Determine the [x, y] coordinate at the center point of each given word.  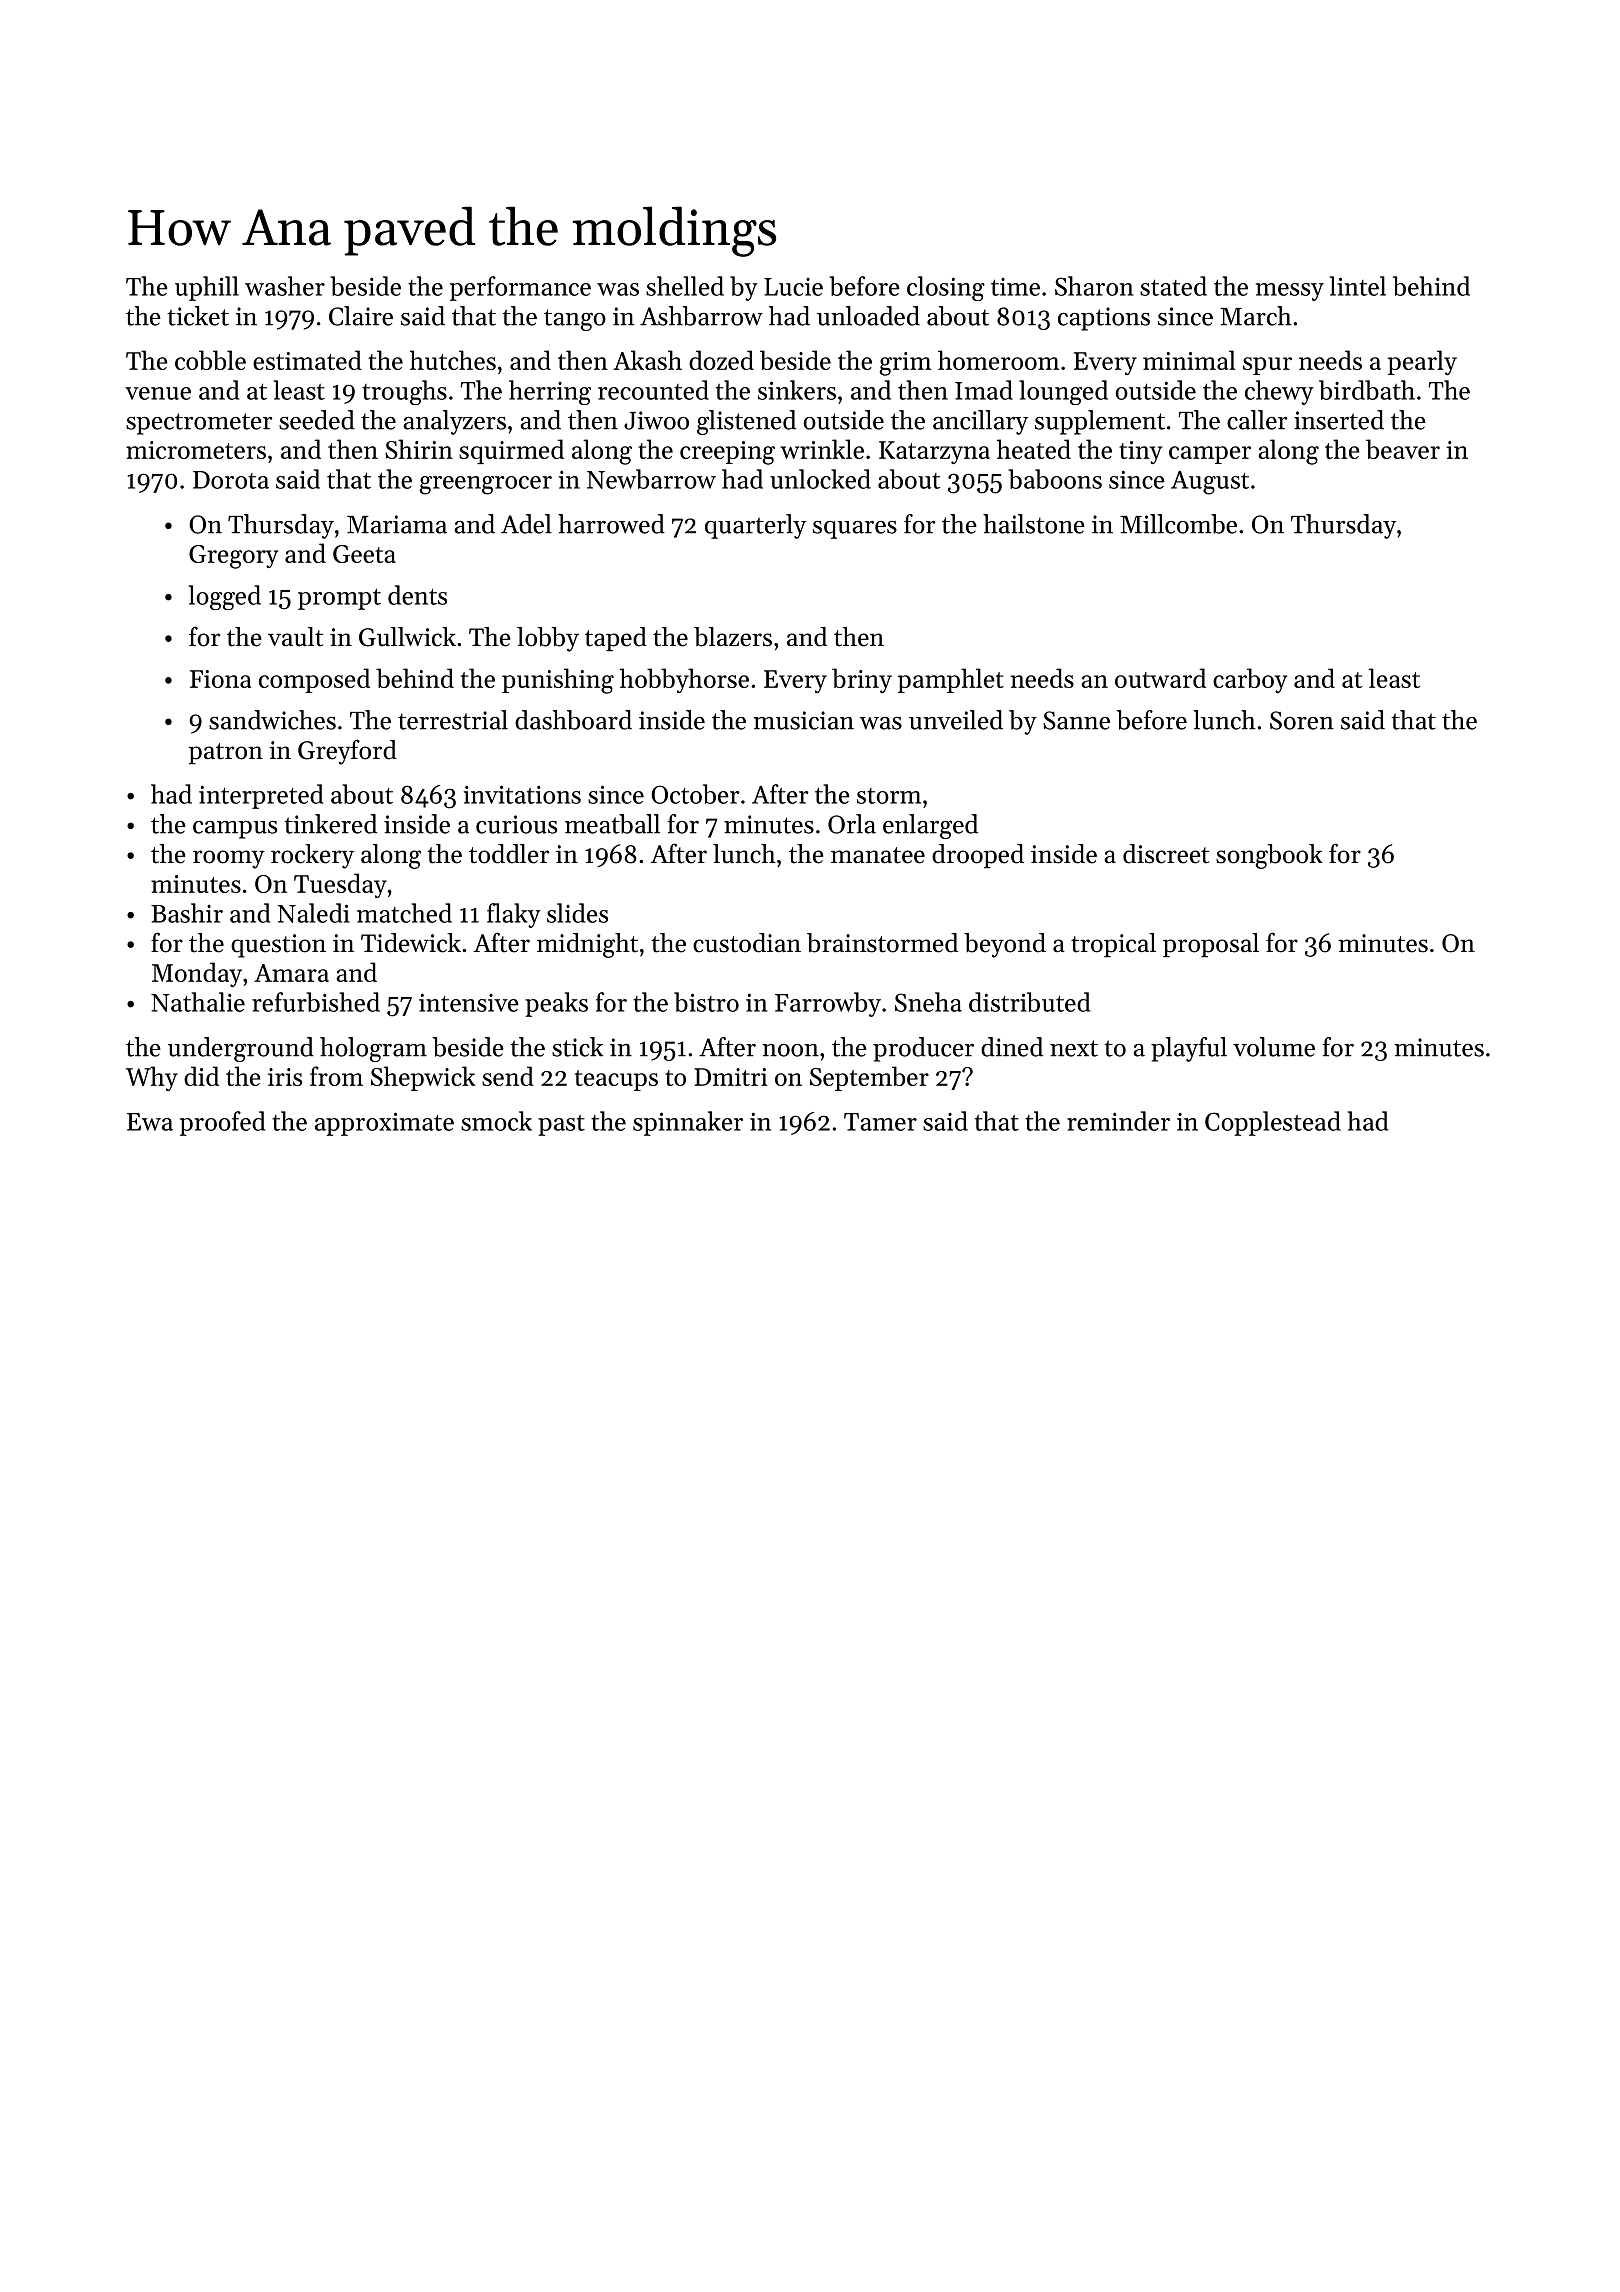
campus [235, 830]
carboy [1250, 680]
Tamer [880, 1122]
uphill [207, 288]
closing [946, 288]
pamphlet [951, 680]
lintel [1358, 286]
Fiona [220, 679]
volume [1274, 1047]
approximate [384, 1124]
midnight [587, 945]
